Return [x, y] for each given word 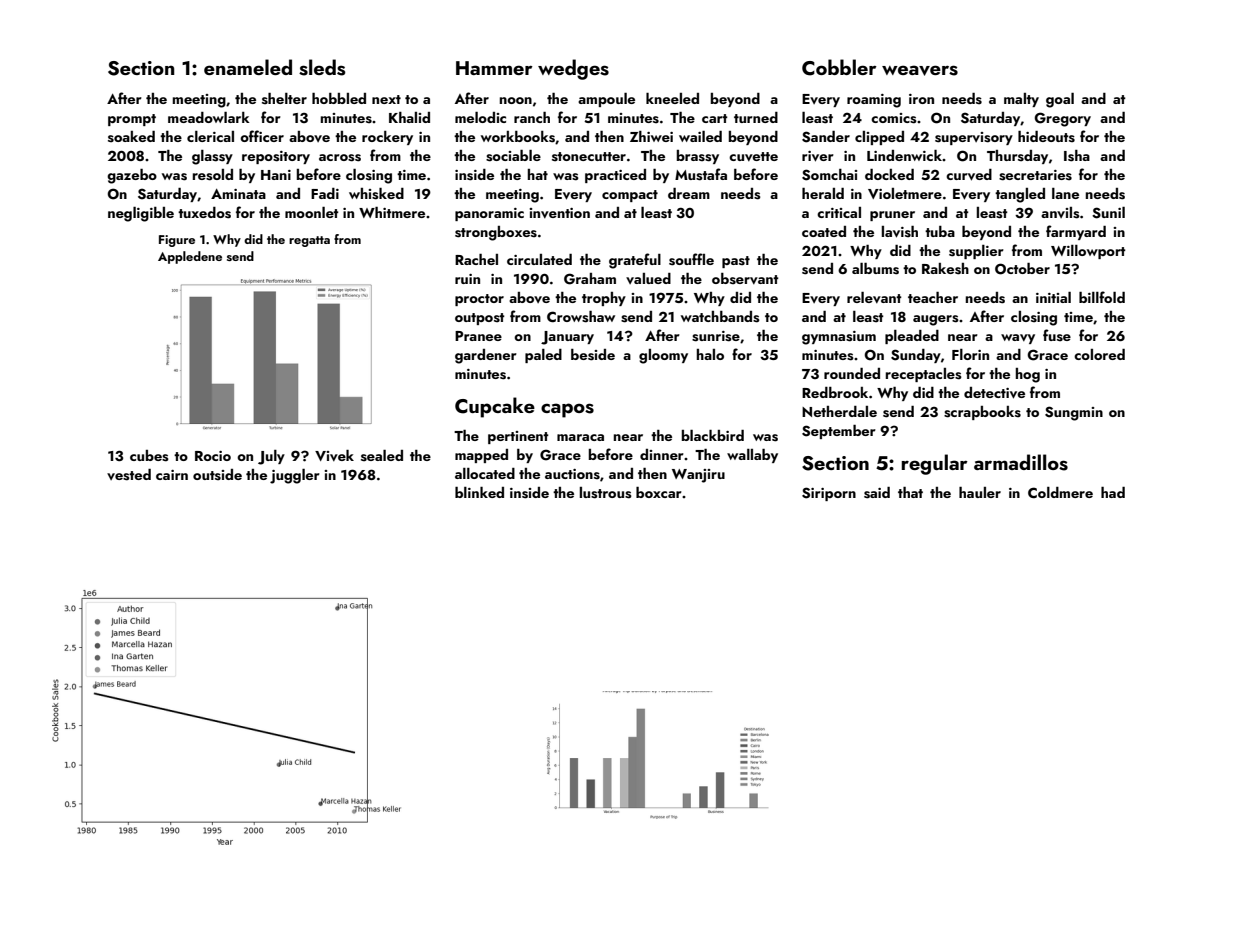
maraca [580, 437]
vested [129, 475]
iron [921, 99]
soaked [131, 137]
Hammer [494, 68]
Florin [970, 354]
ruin [467, 279]
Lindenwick [904, 155]
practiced [615, 176]
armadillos [1021, 462]
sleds [322, 67]
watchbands [720, 317]
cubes [149, 456]
